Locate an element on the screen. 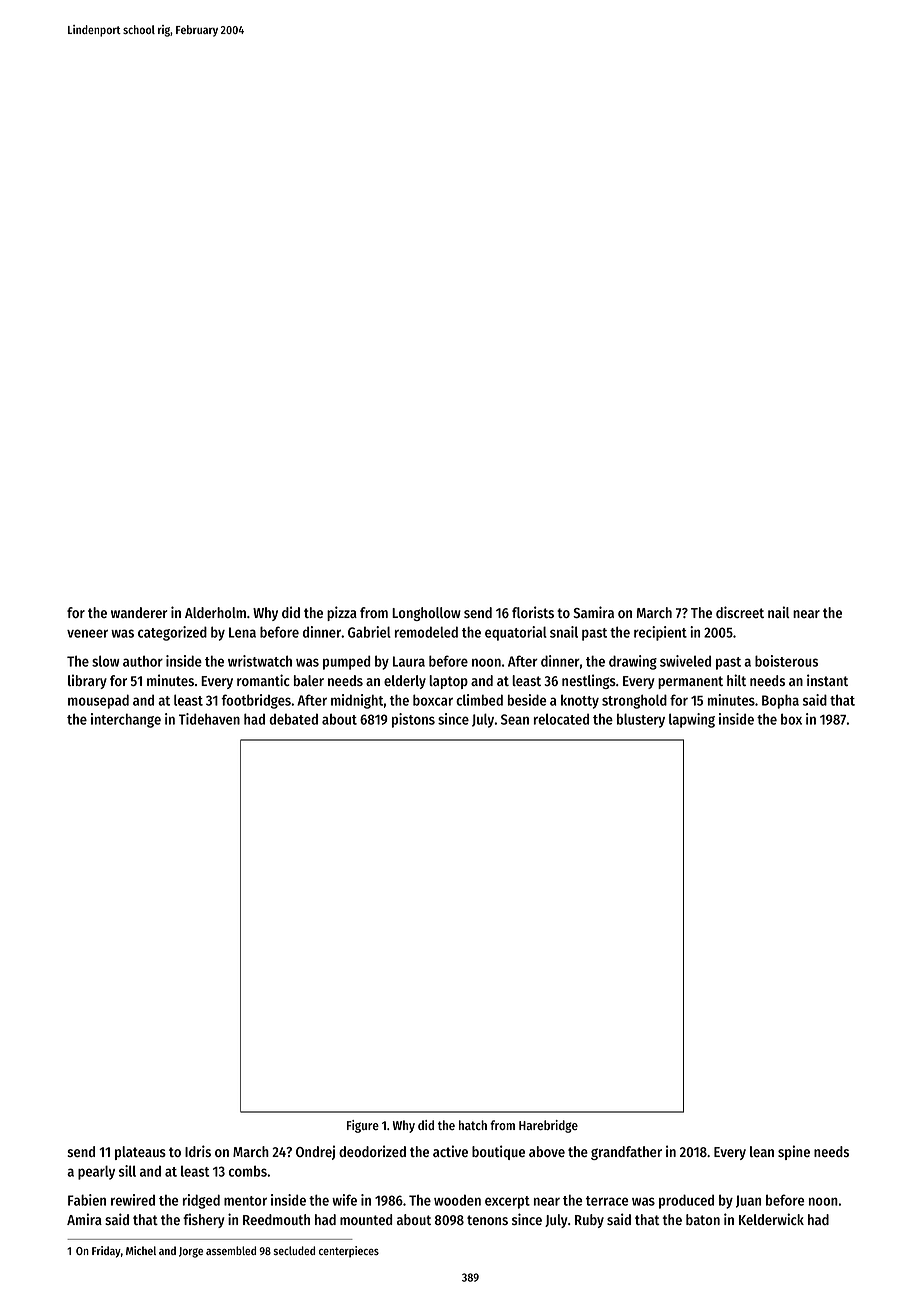 This screenshot has height=1308, width=924. Alderholm is located at coordinates (215, 612).
